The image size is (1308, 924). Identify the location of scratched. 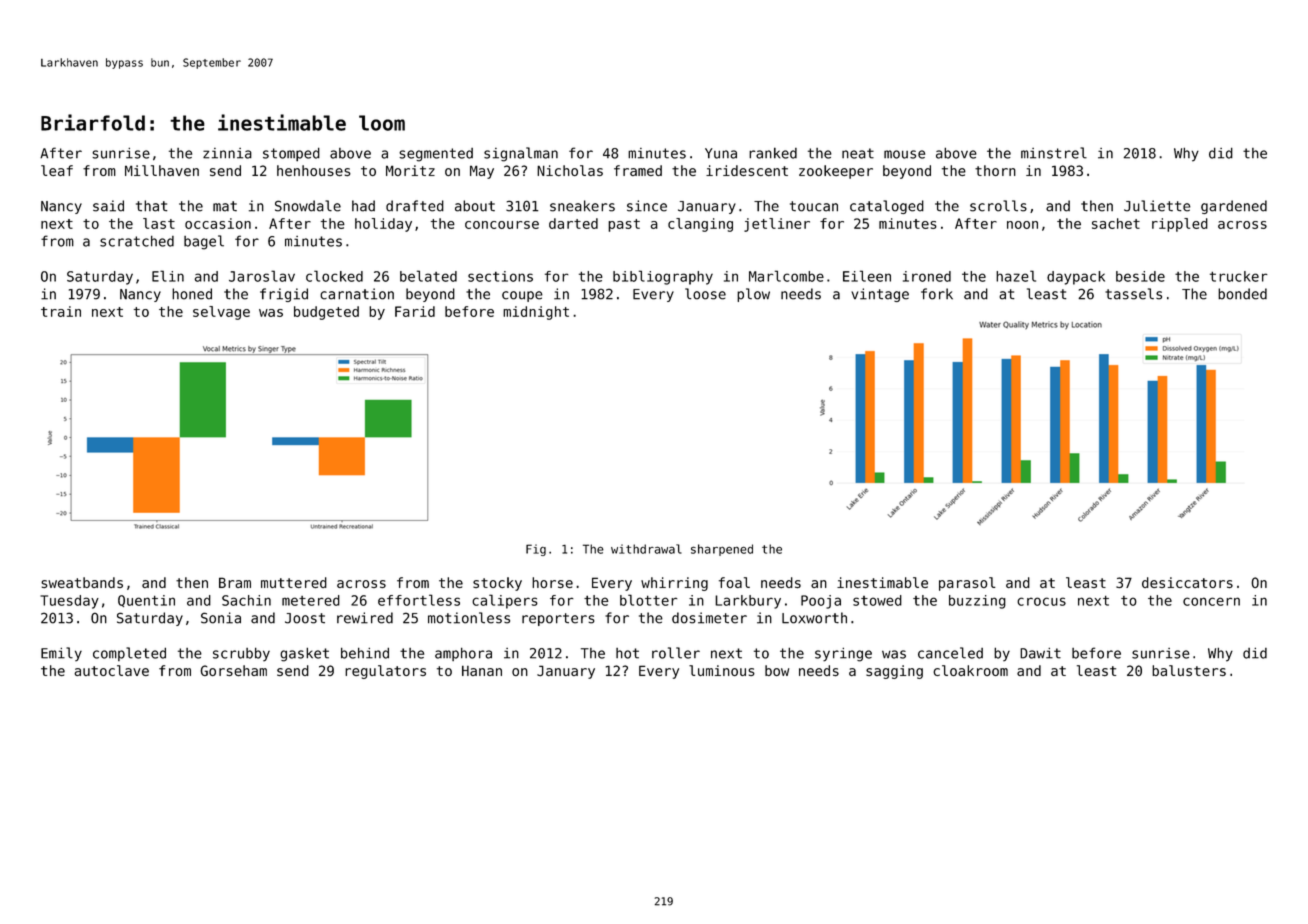
(137, 241).
